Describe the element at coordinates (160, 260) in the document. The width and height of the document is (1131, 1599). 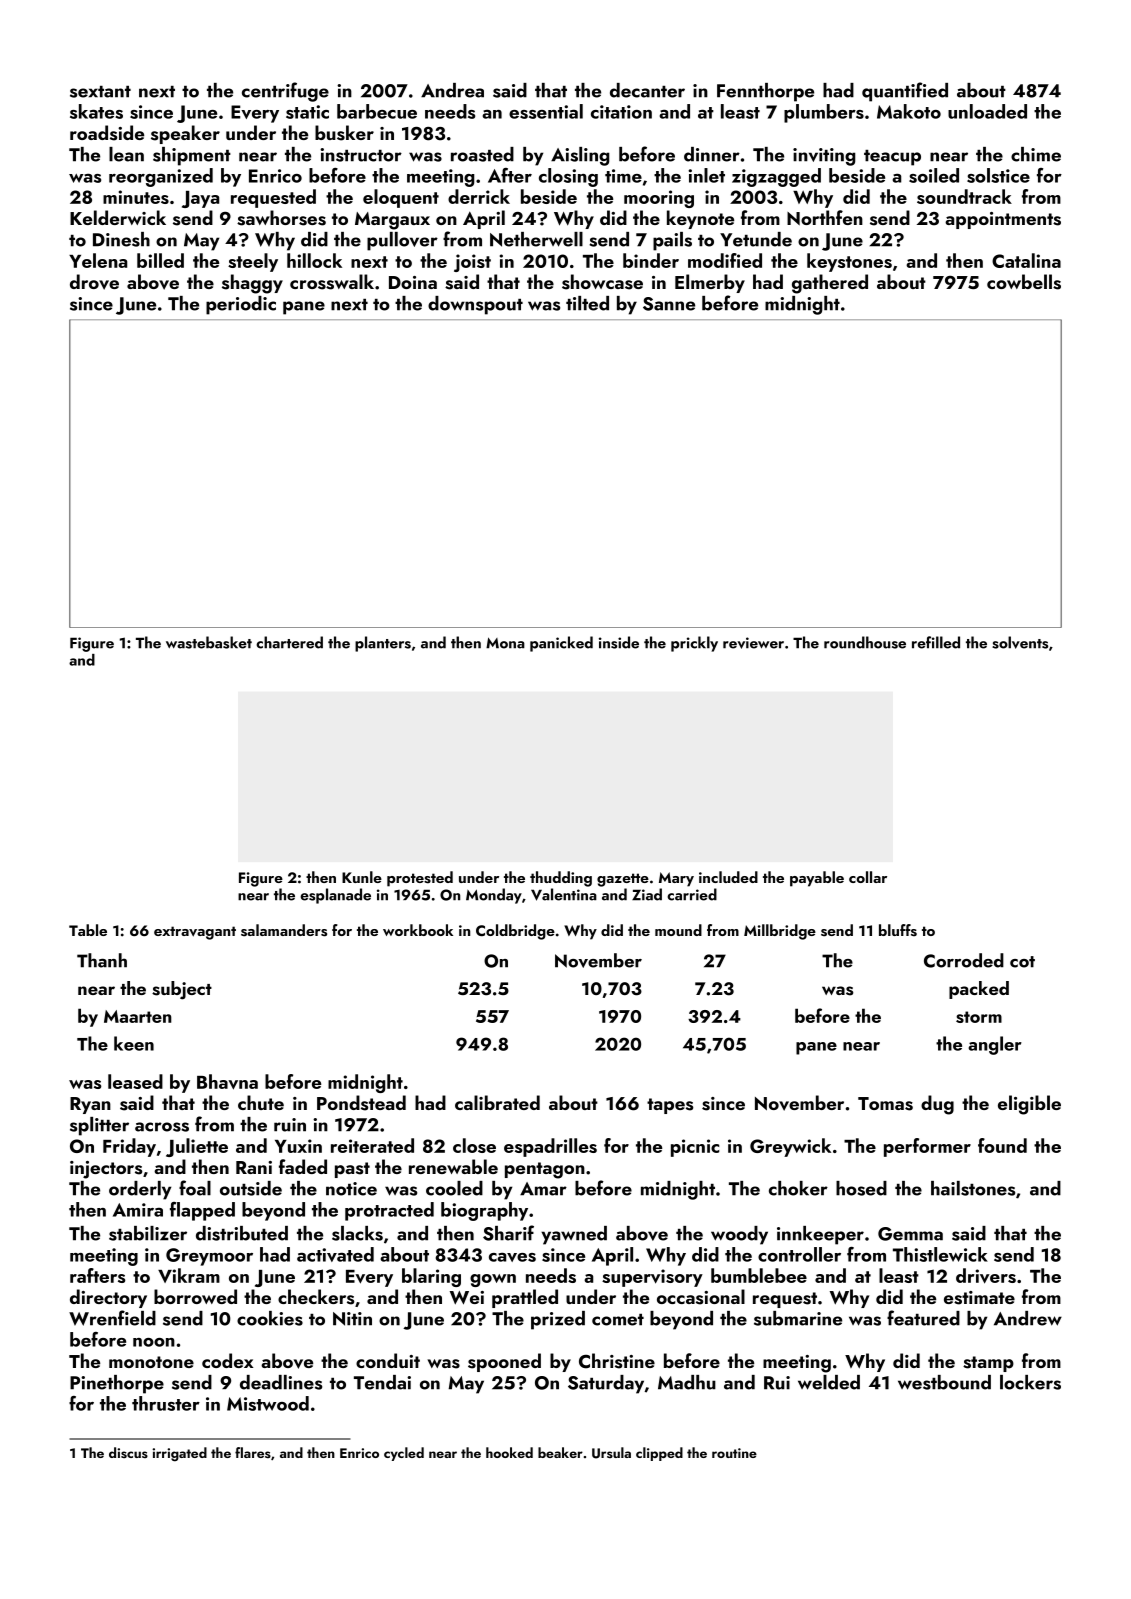
I see `billed` at that location.
